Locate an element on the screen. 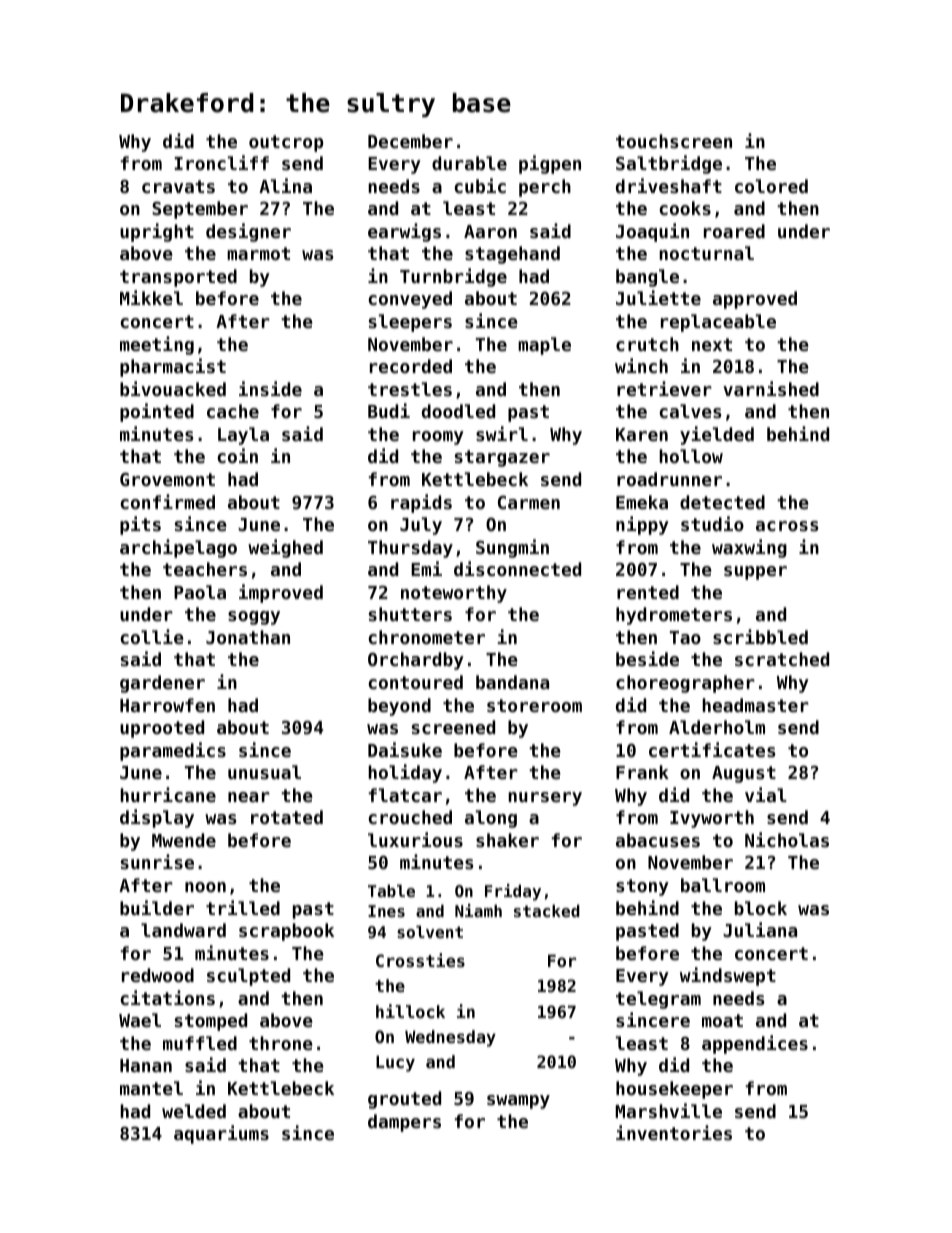 The width and height of the screenshot is (952, 1233). inventories is located at coordinates (674, 1132).
